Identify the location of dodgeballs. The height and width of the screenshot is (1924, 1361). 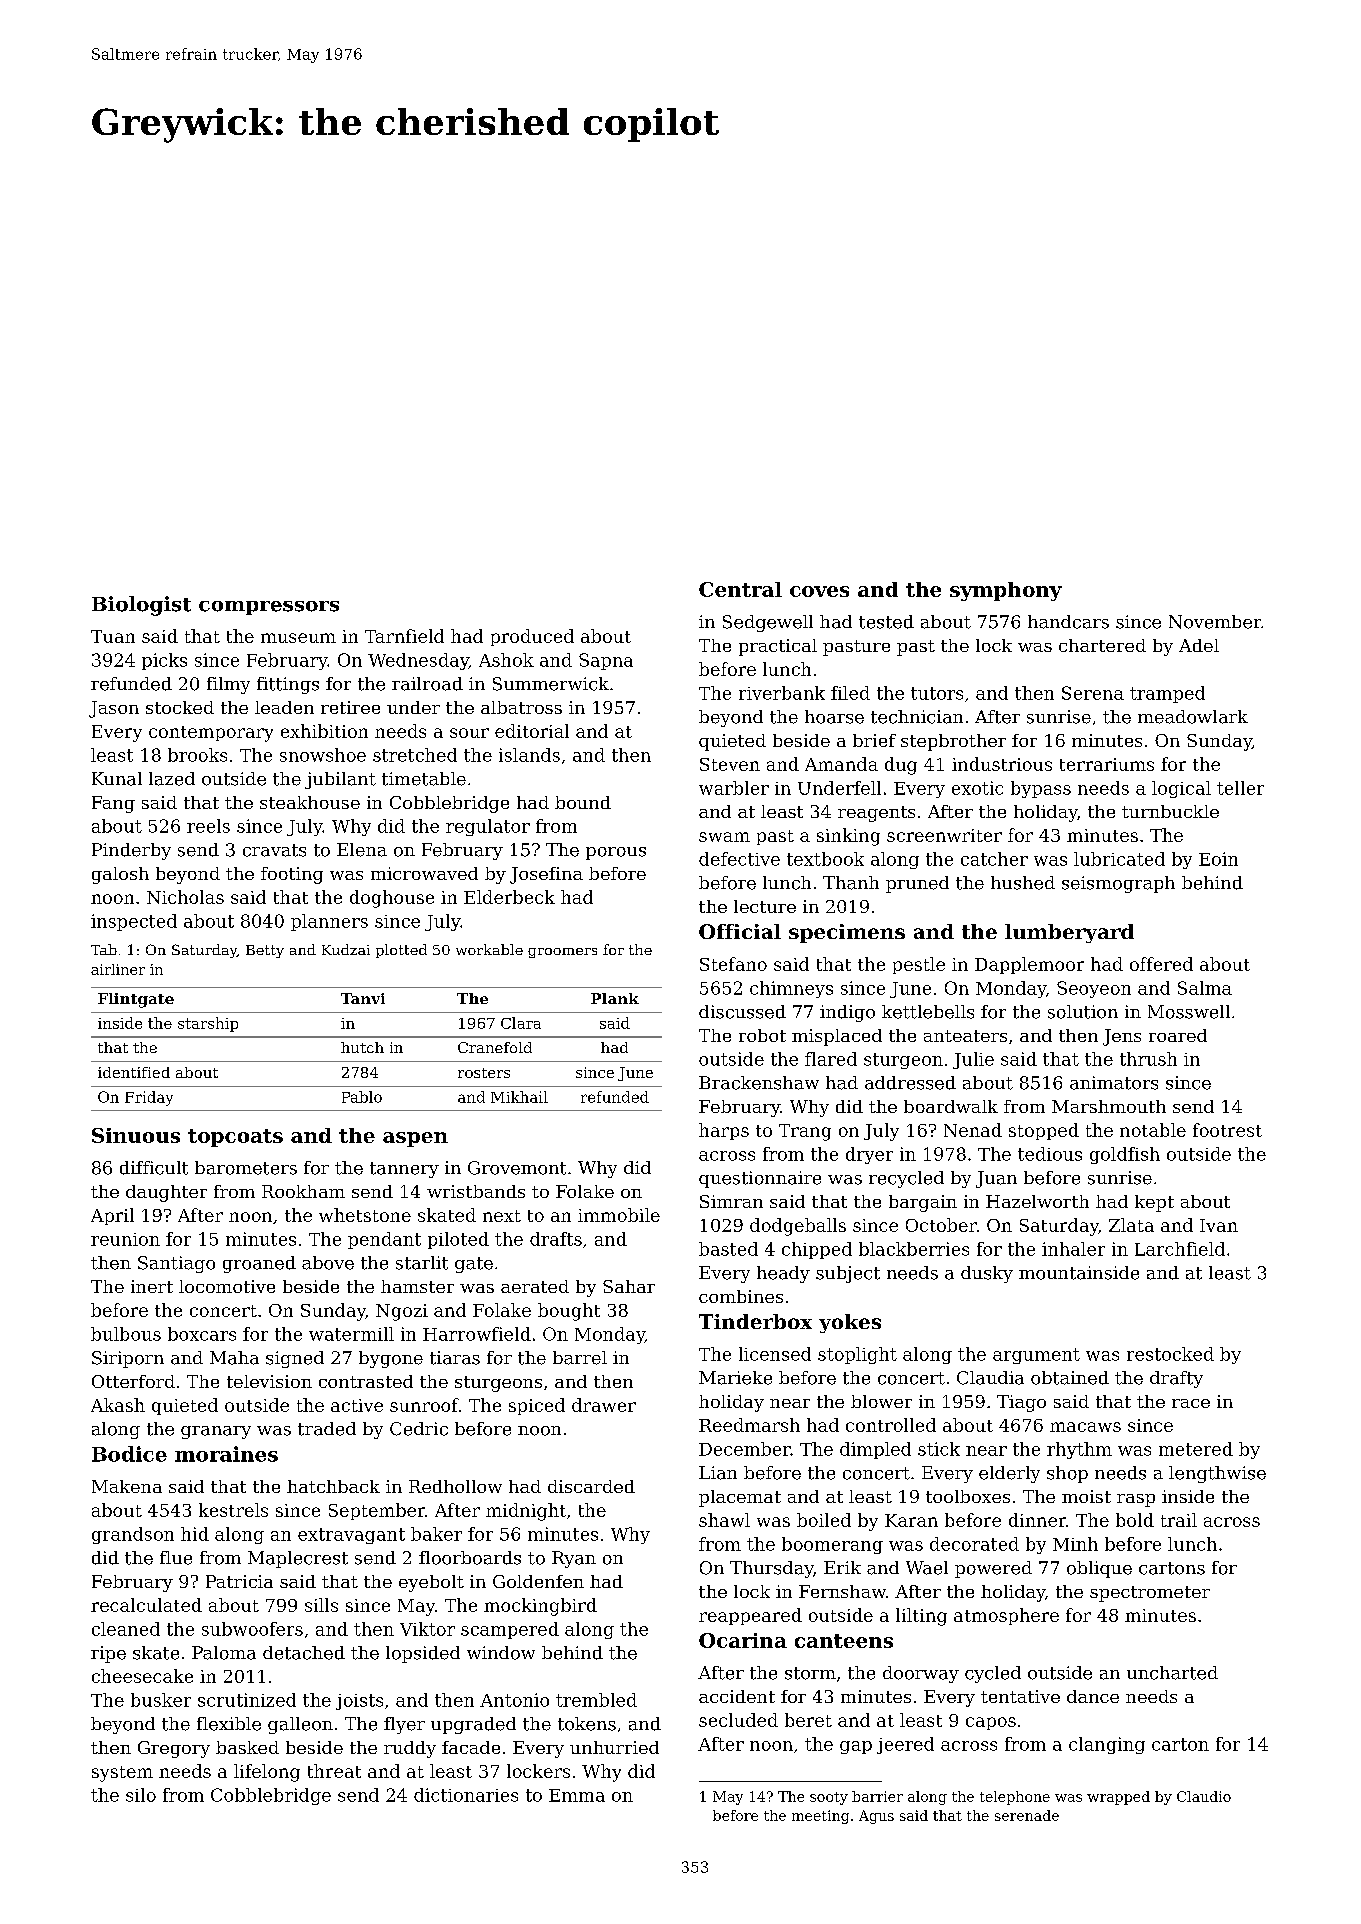
(798, 1227).
